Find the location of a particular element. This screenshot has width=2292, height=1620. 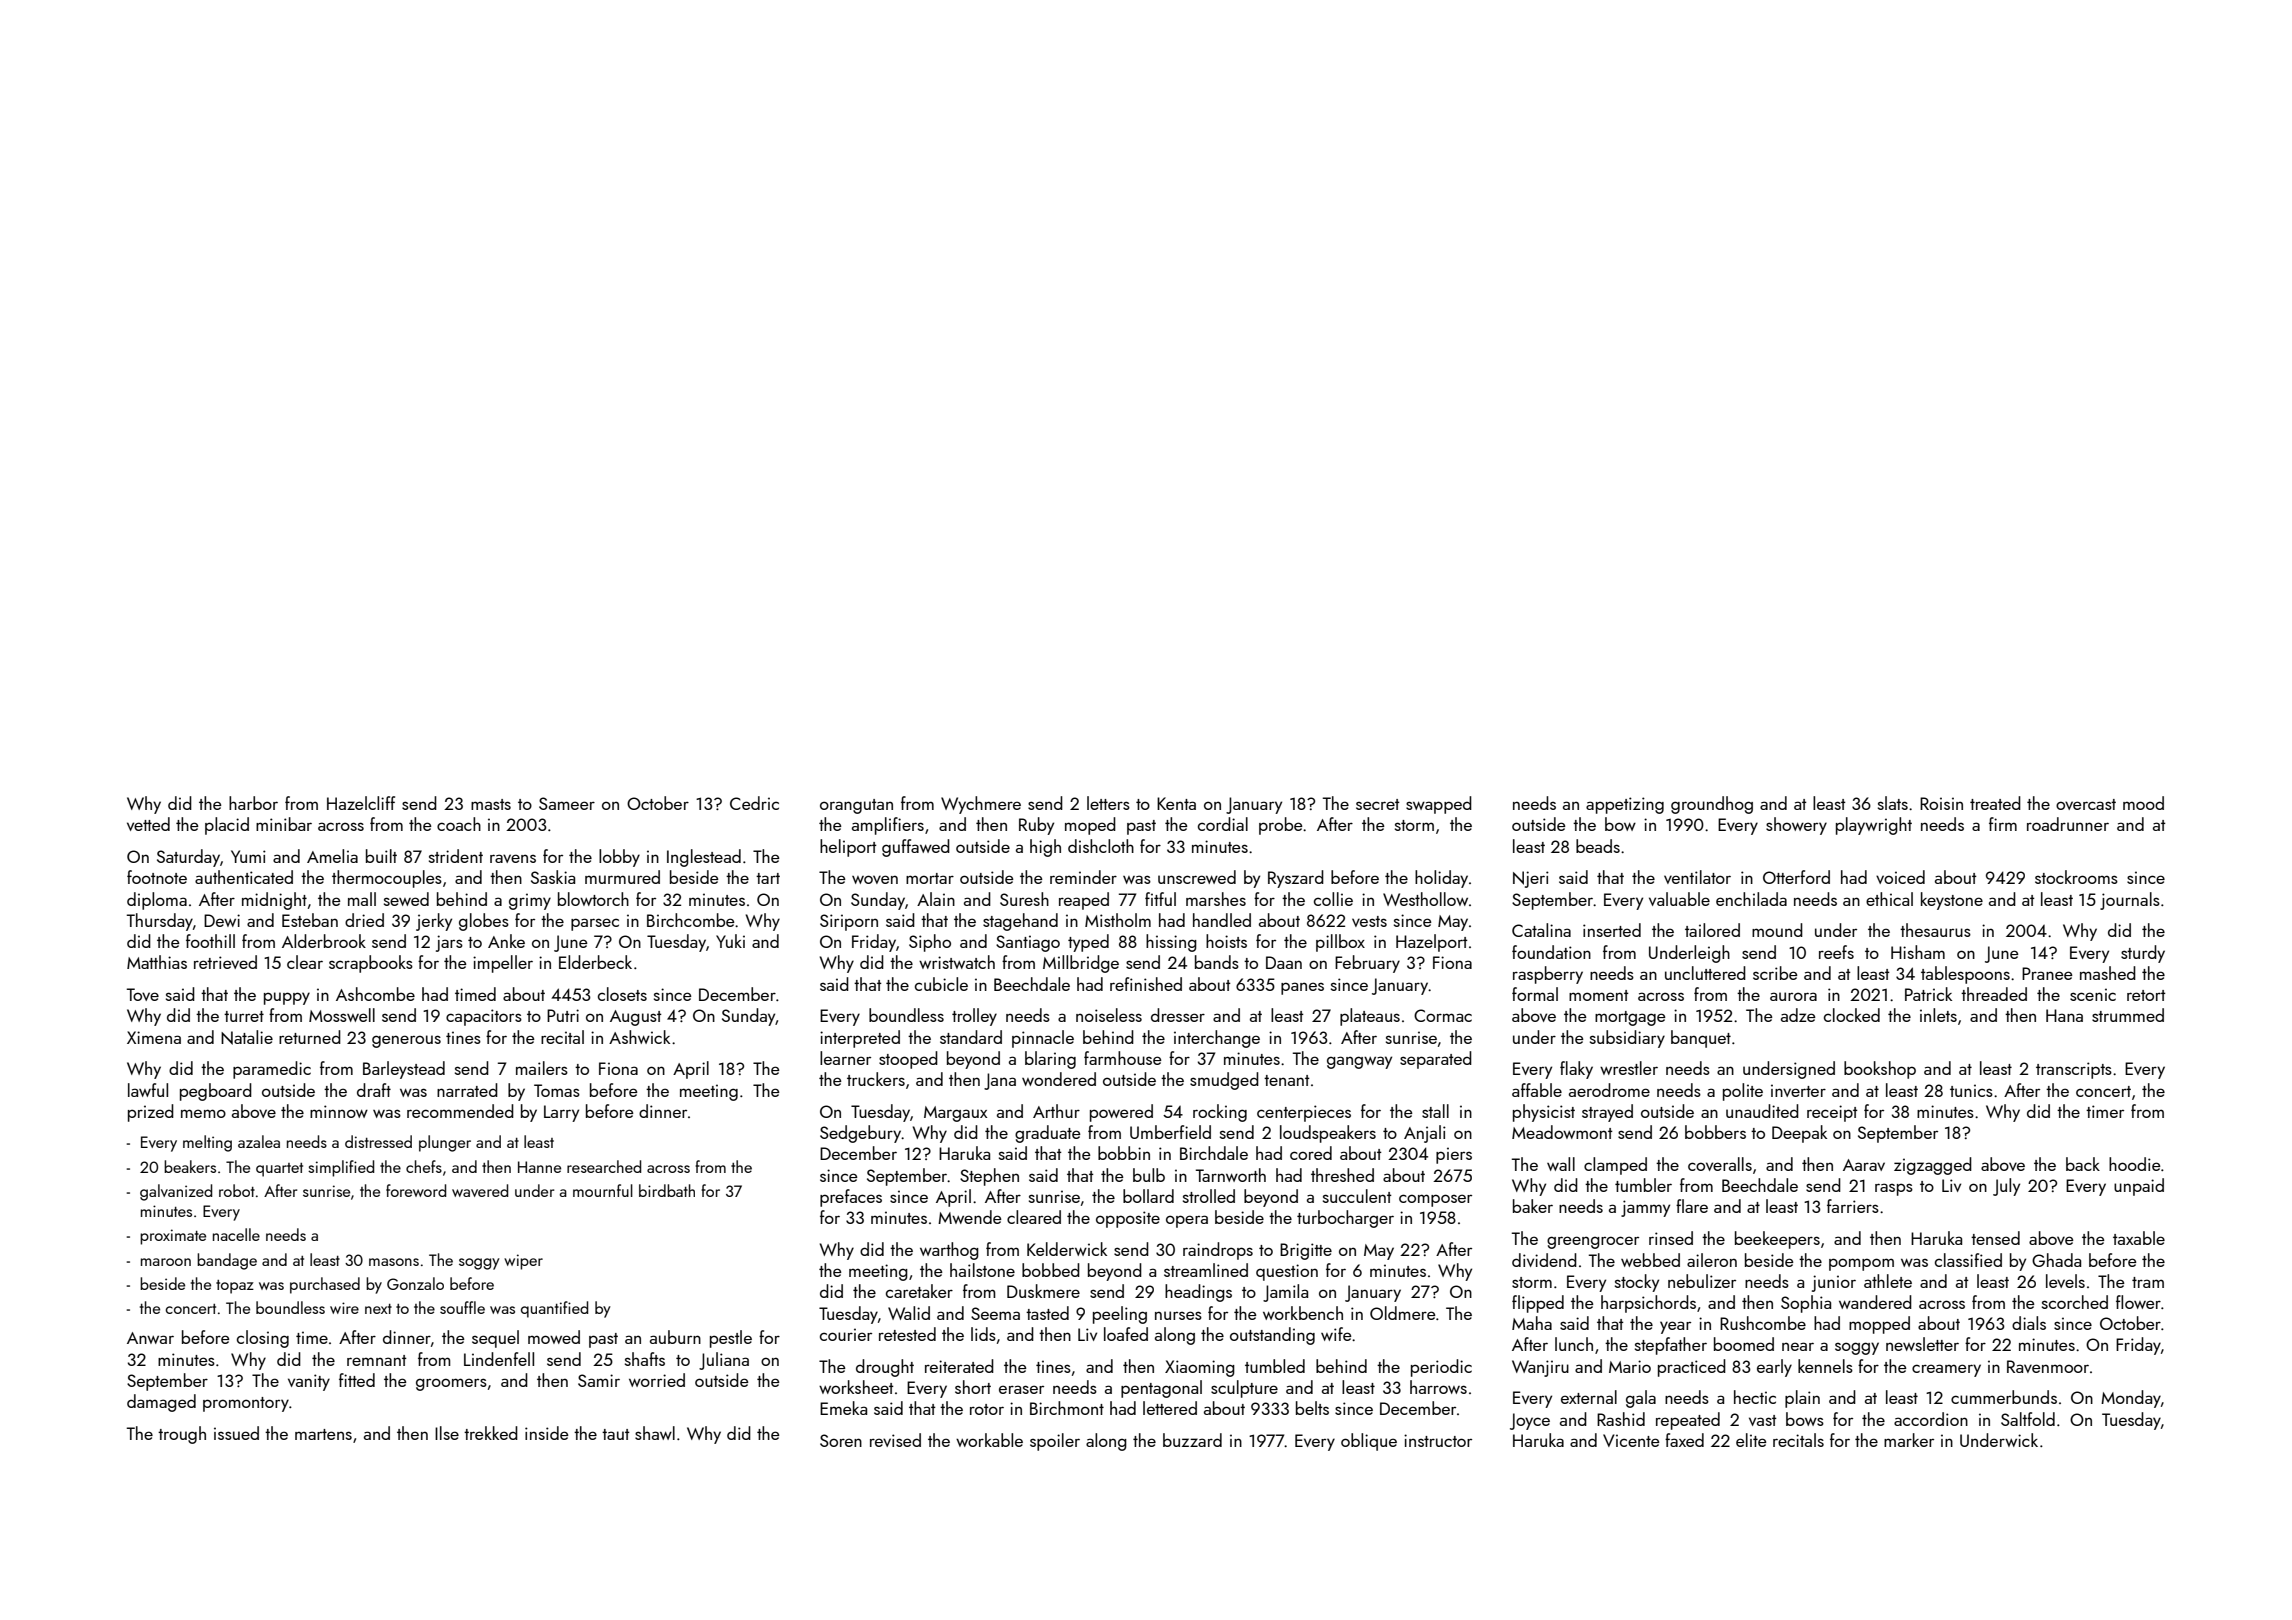

accordion is located at coordinates (1931, 1419).
